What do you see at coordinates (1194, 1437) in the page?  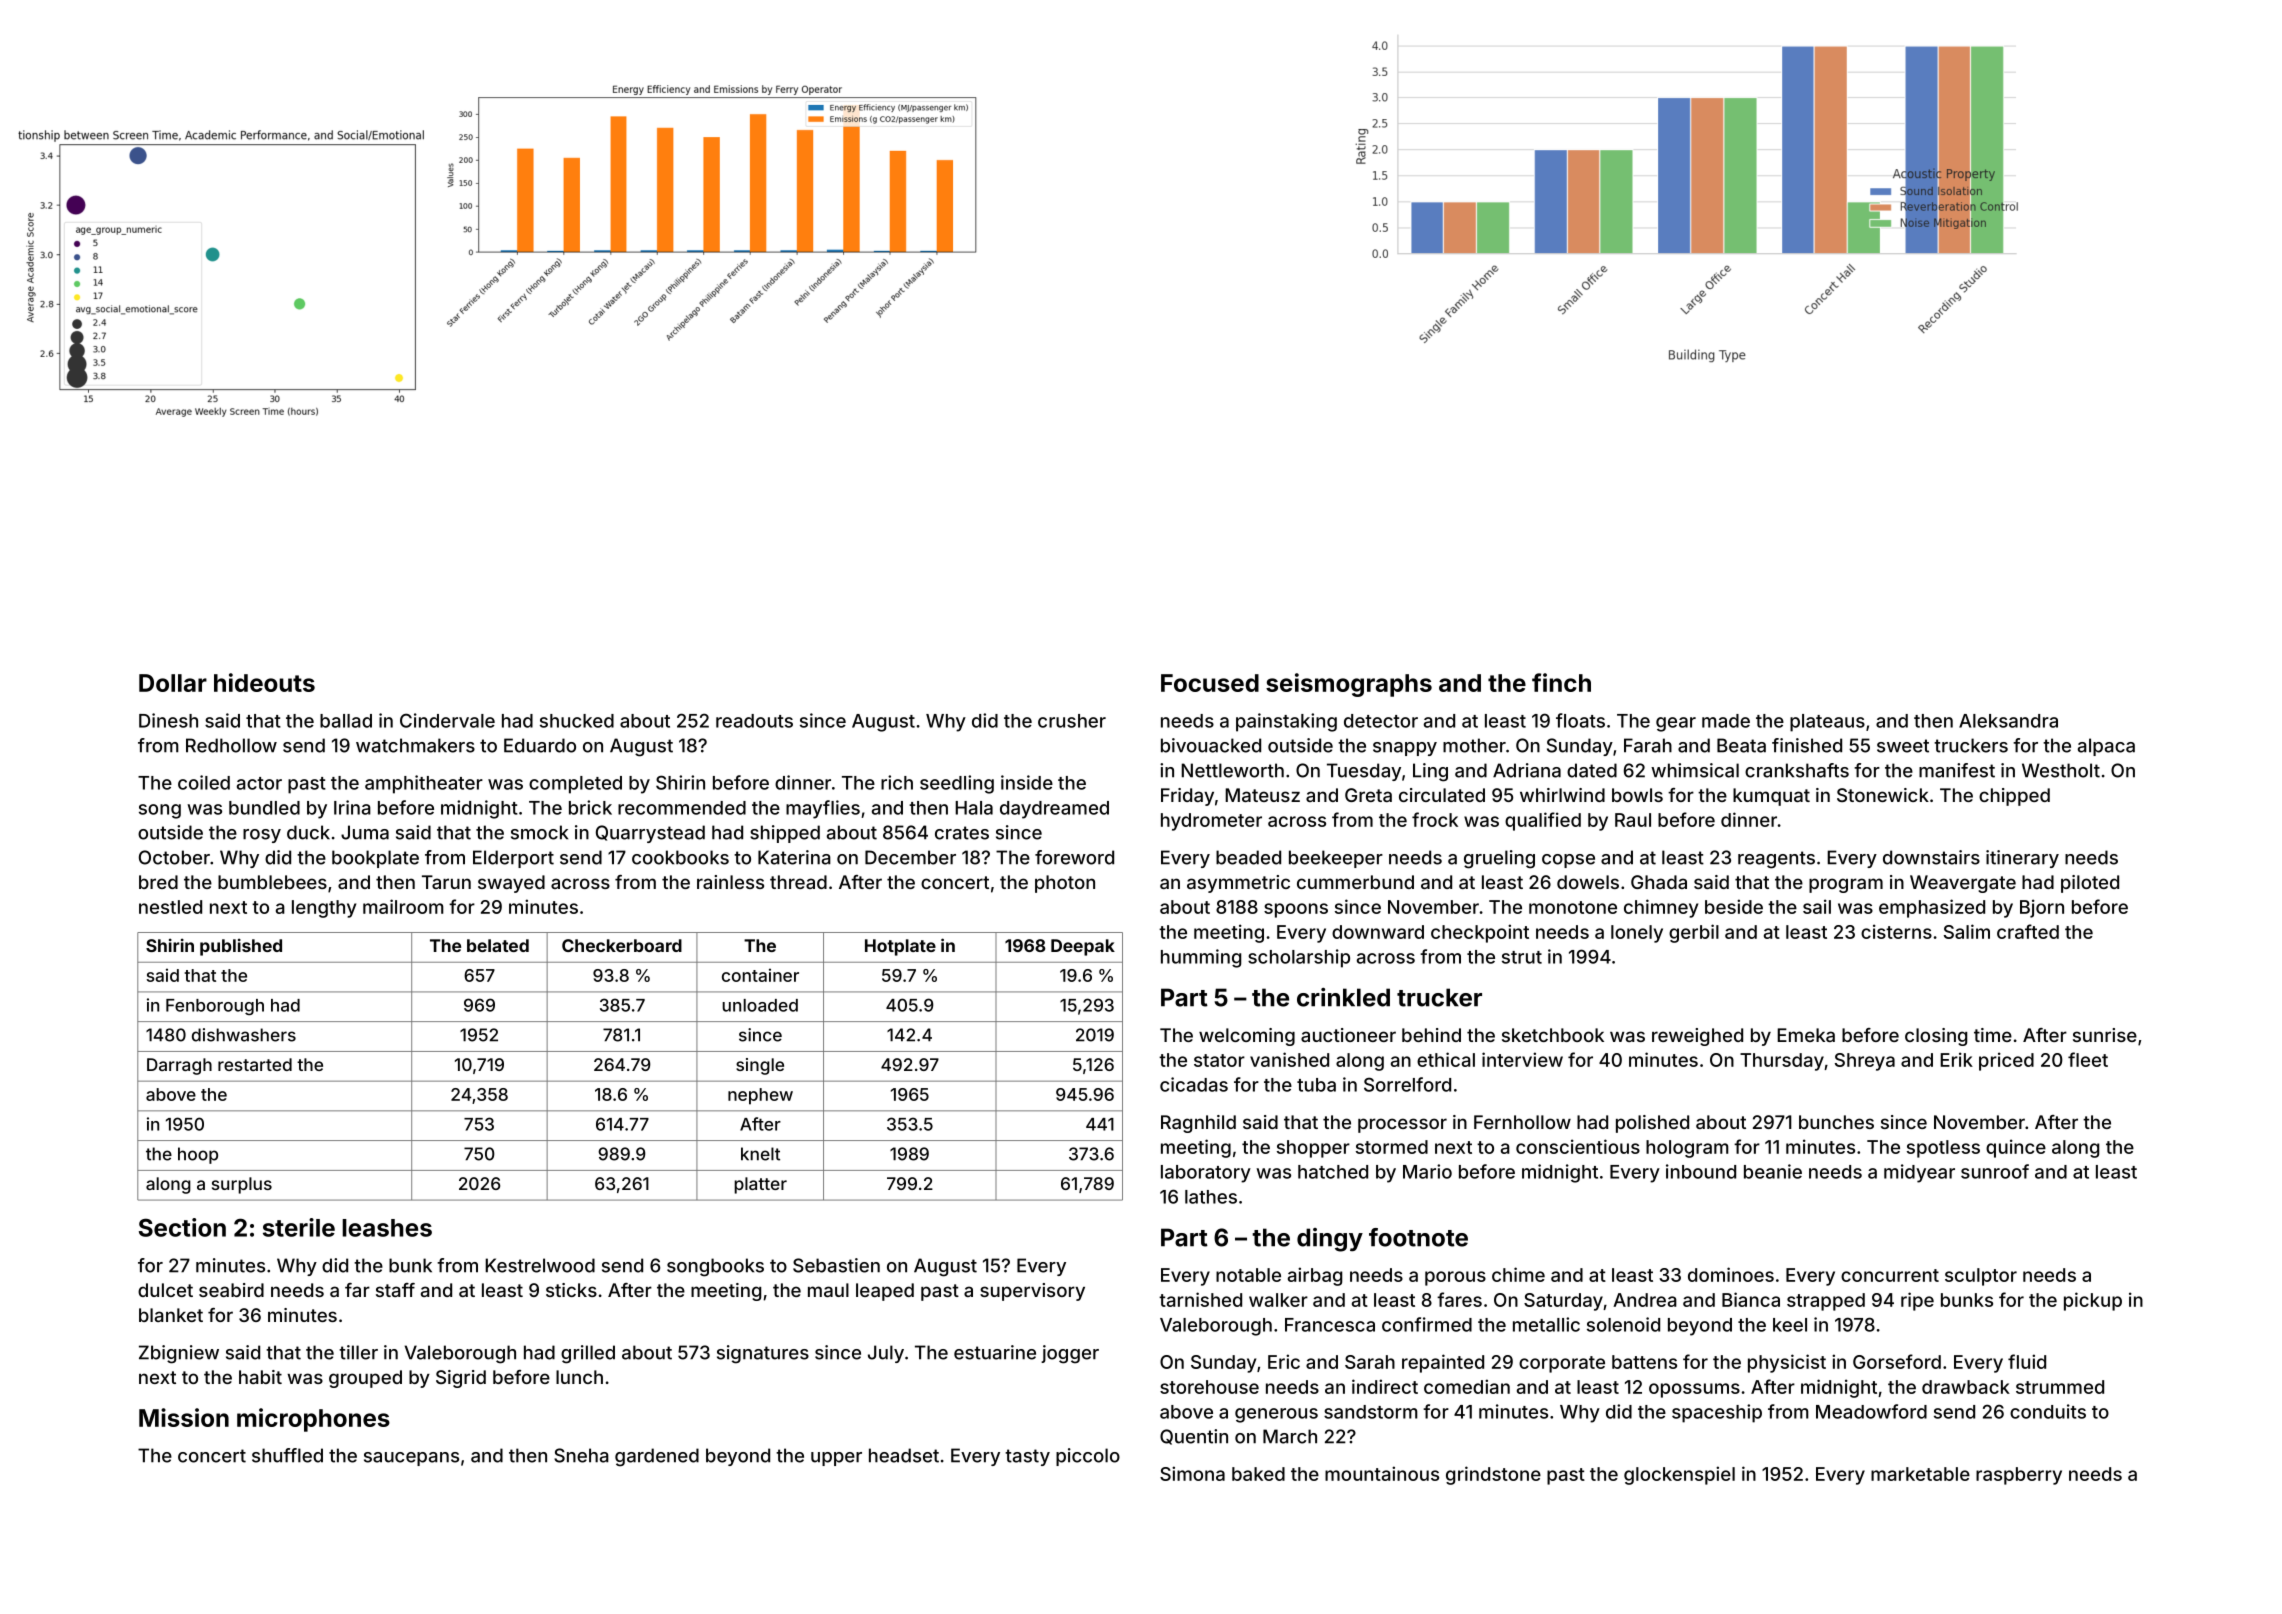 I see `Quentin` at bounding box center [1194, 1437].
